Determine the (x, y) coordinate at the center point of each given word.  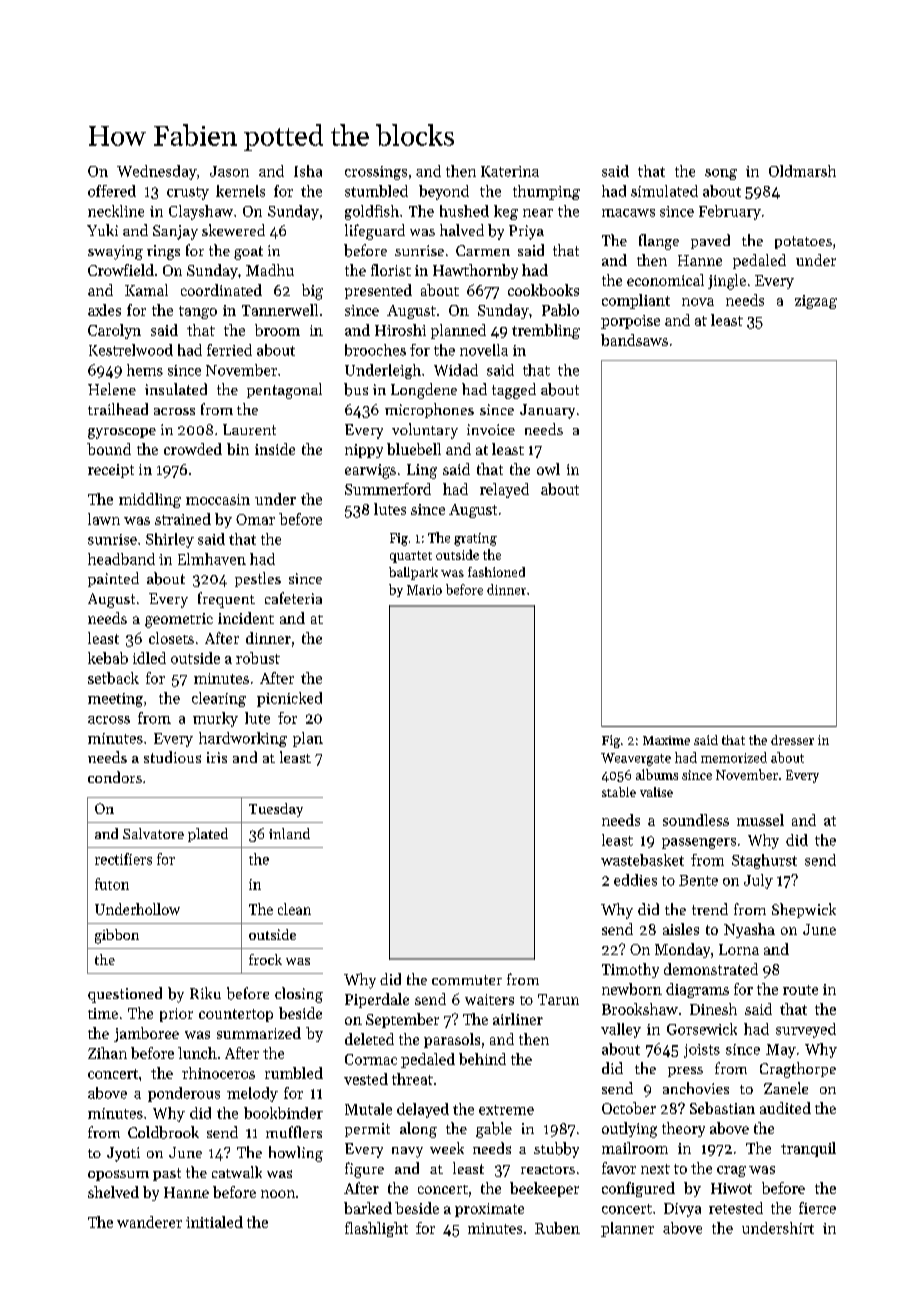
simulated (664, 191)
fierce (817, 1208)
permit (367, 1130)
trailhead (118, 409)
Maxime (666, 740)
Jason (229, 171)
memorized (734, 757)
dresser (792, 740)
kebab (108, 658)
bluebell (414, 449)
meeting (115, 700)
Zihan (107, 1053)
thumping (546, 192)
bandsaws (634, 340)
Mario (424, 590)
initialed (214, 1222)
